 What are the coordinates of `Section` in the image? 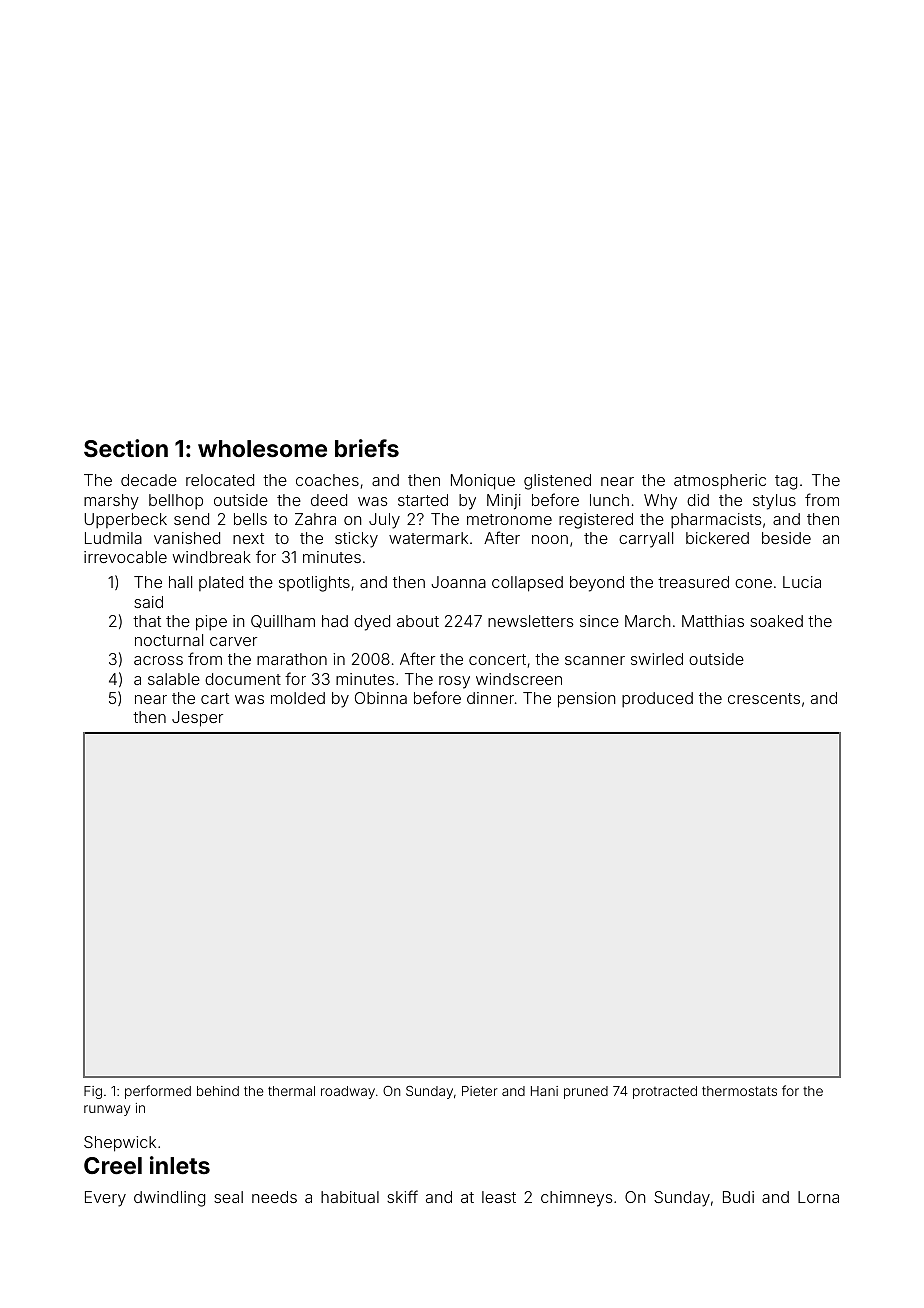 It's located at (126, 448).
